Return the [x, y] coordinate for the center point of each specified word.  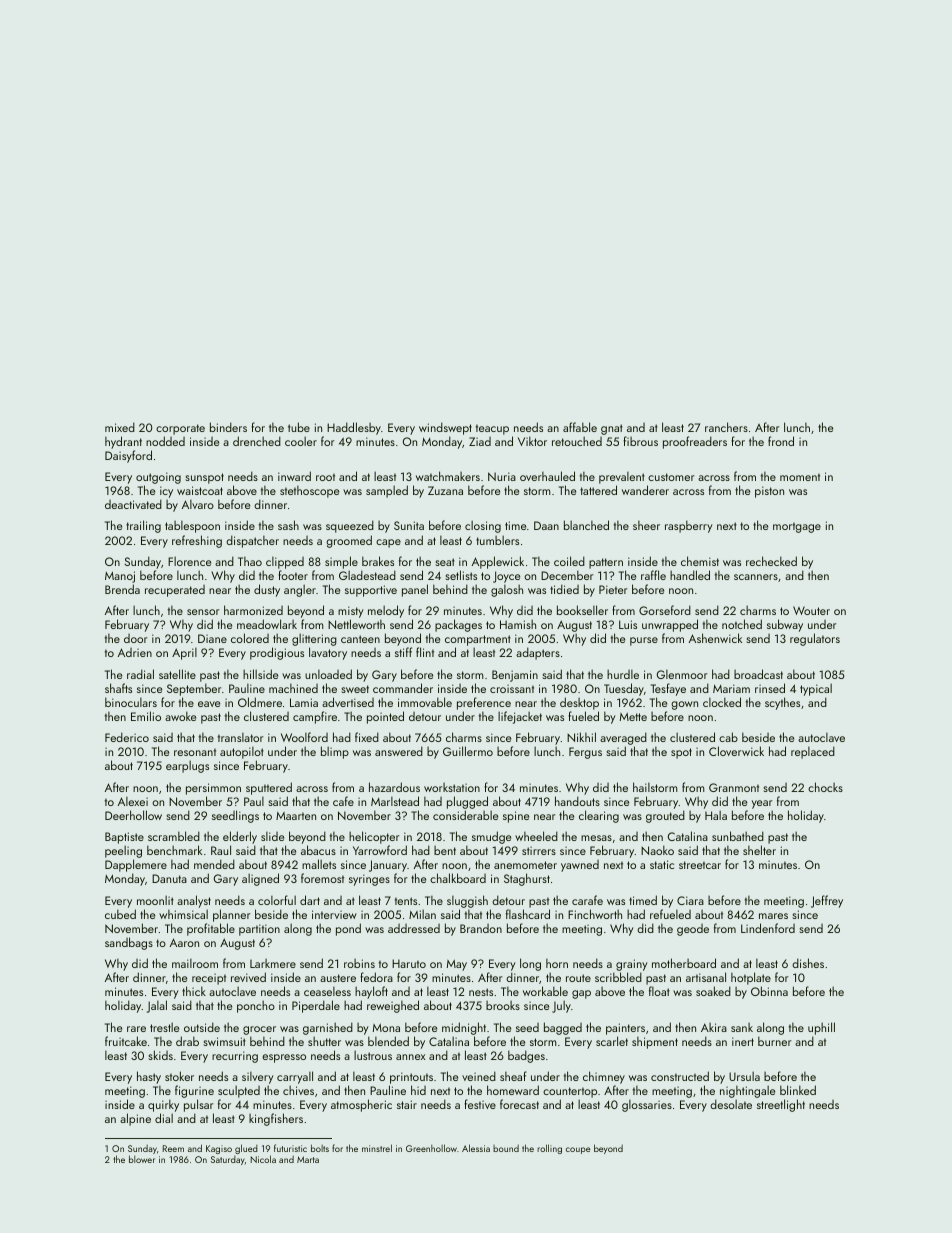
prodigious [277, 654]
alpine [135, 1119]
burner [774, 1041]
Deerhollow [133, 815]
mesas [596, 838]
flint [425, 652]
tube [299, 427]
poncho [256, 1006]
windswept [445, 428]
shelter [759, 850]
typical [816, 689]
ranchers [726, 427]
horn [557, 963]
